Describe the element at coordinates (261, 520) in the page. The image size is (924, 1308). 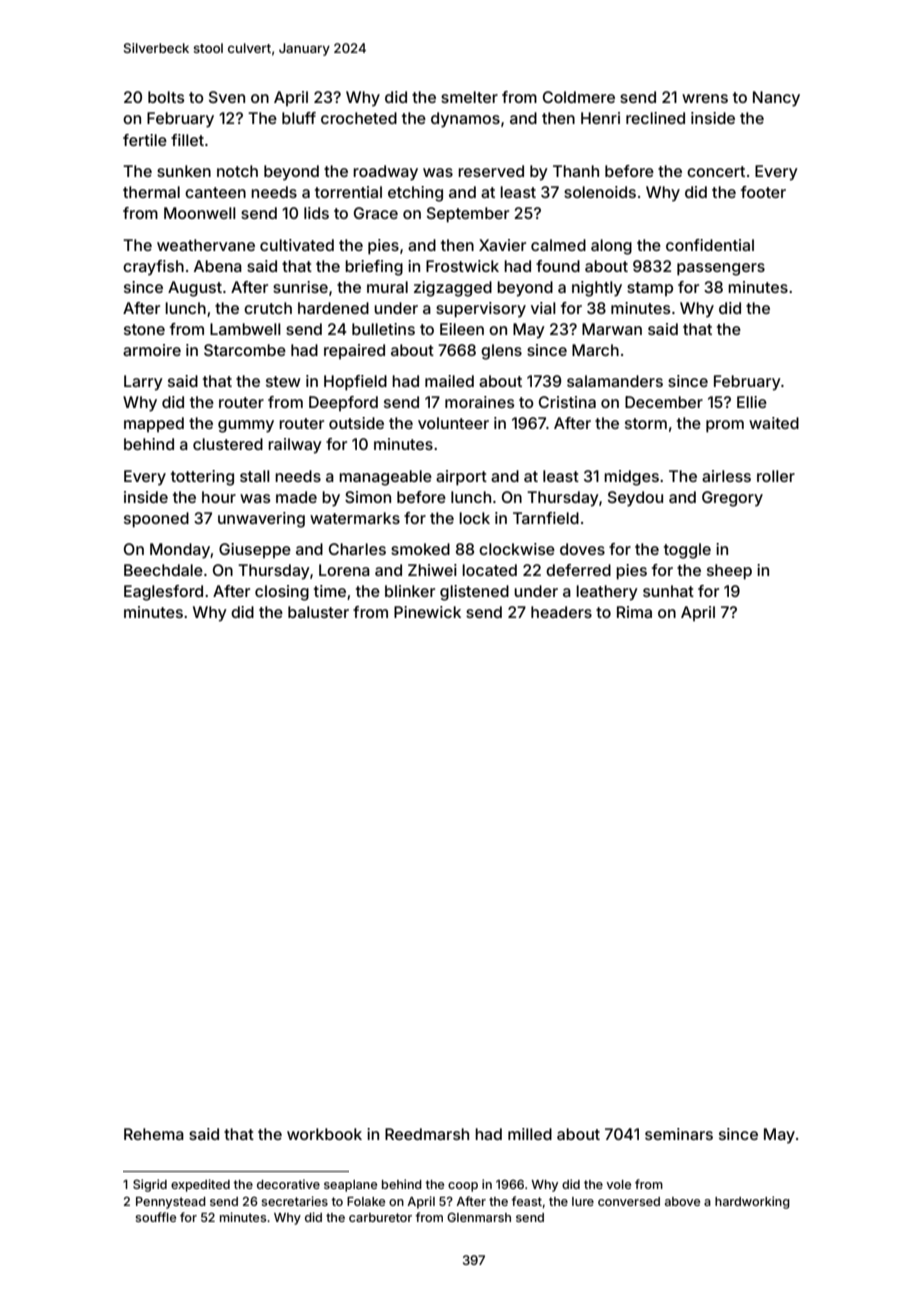
I see `unwavering` at that location.
